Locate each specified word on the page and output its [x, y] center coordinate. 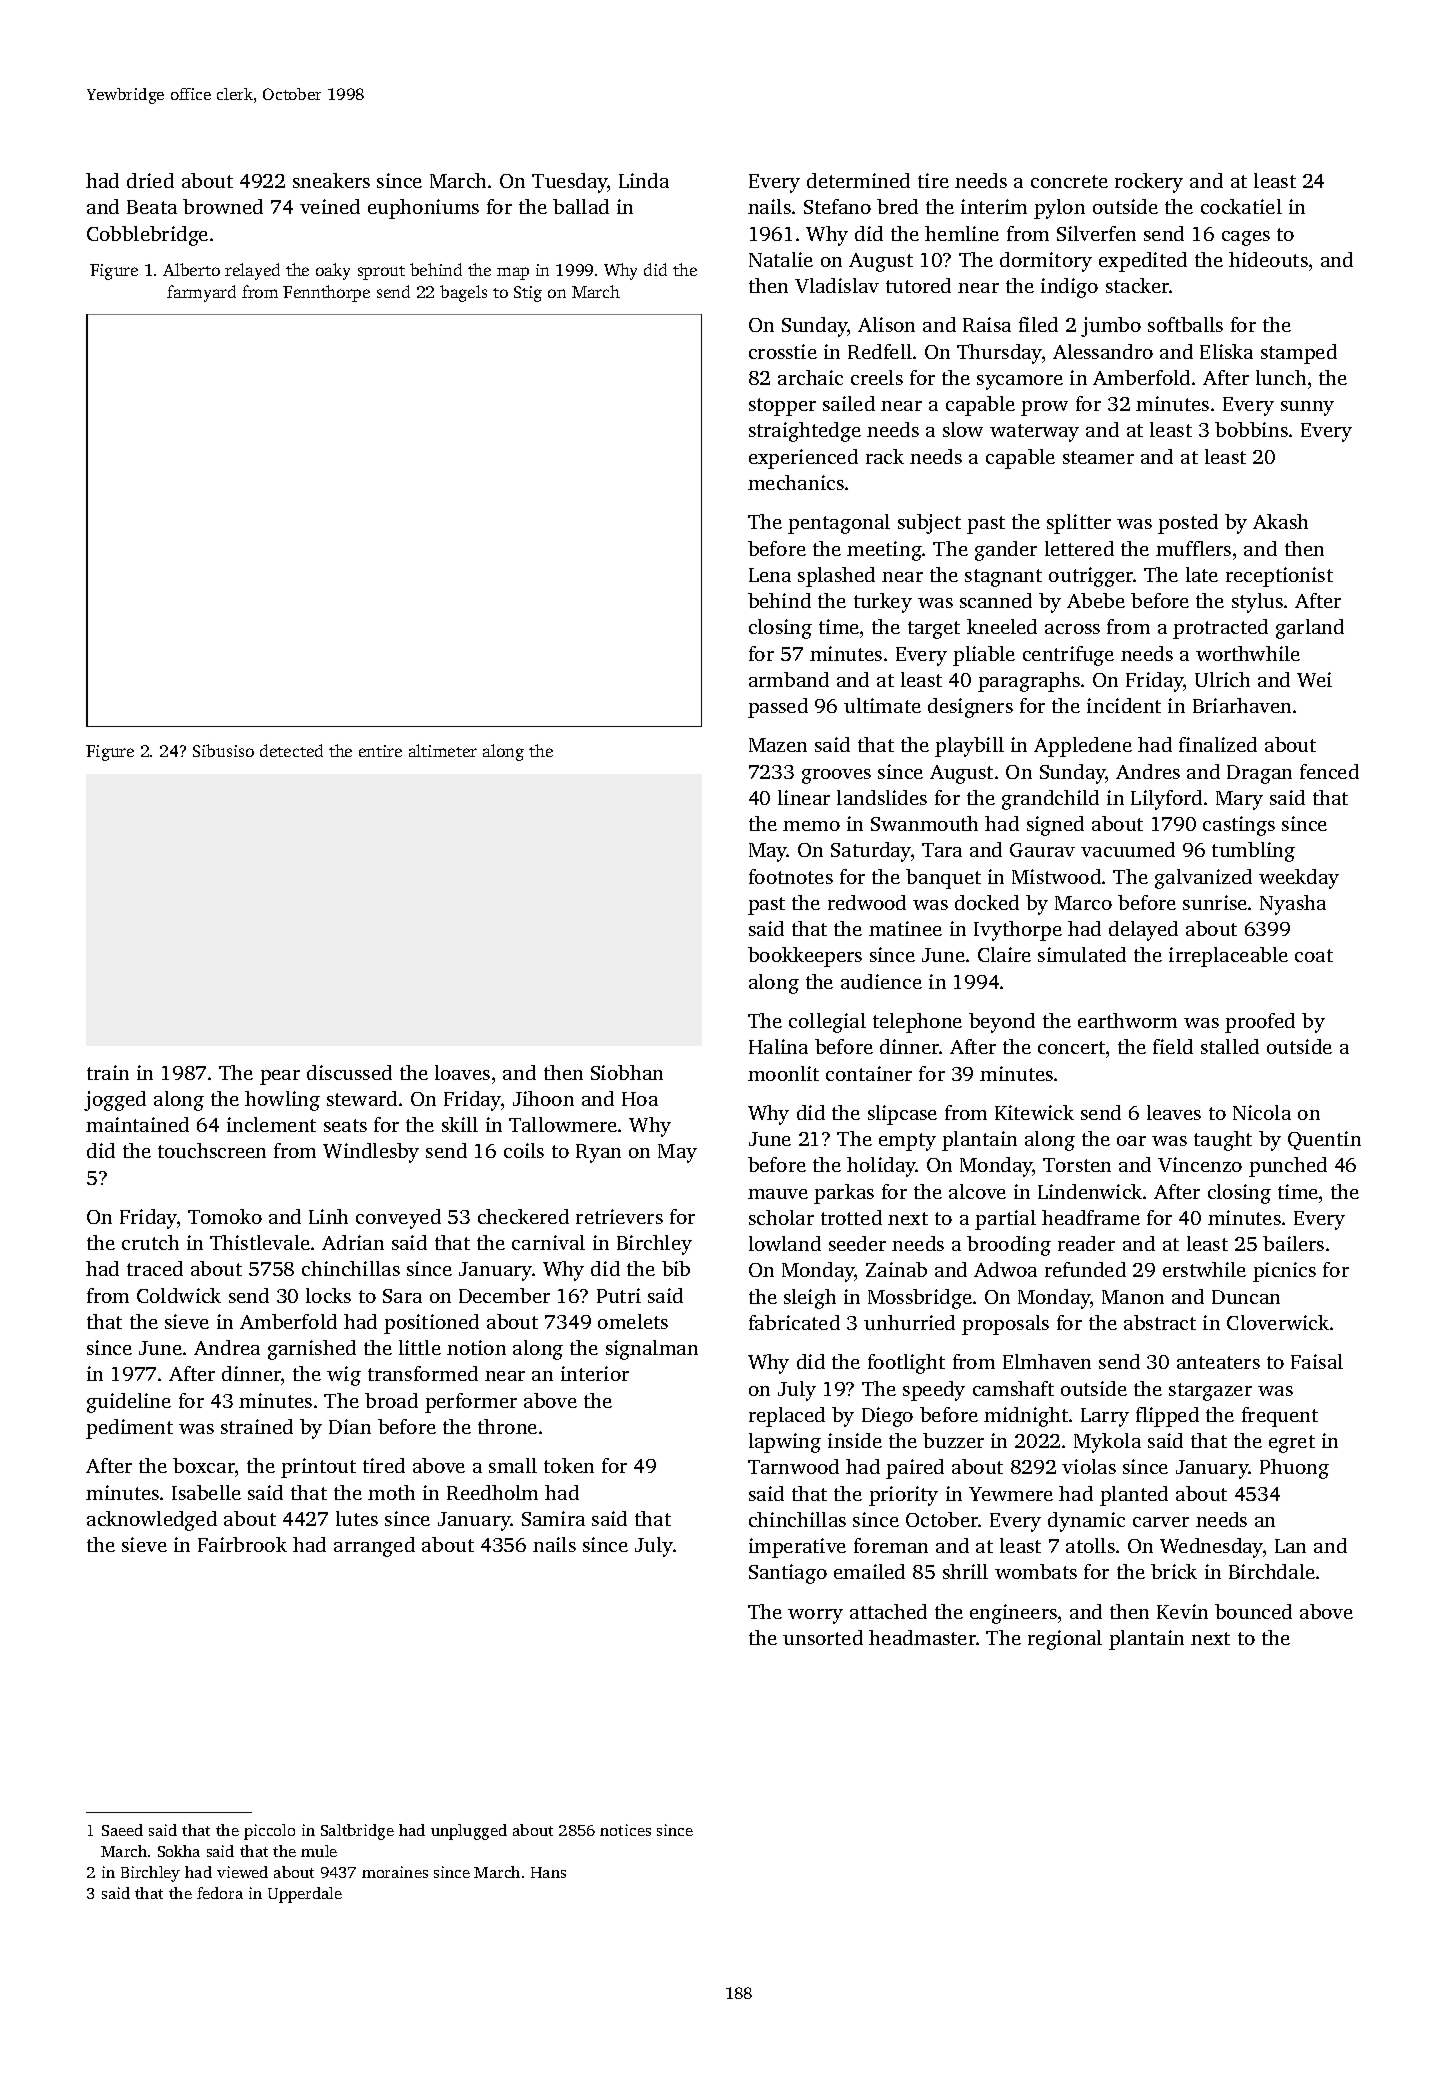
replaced [787, 1417]
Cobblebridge [147, 236]
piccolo [269, 1832]
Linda [644, 180]
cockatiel [1241, 206]
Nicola [1262, 1112]
